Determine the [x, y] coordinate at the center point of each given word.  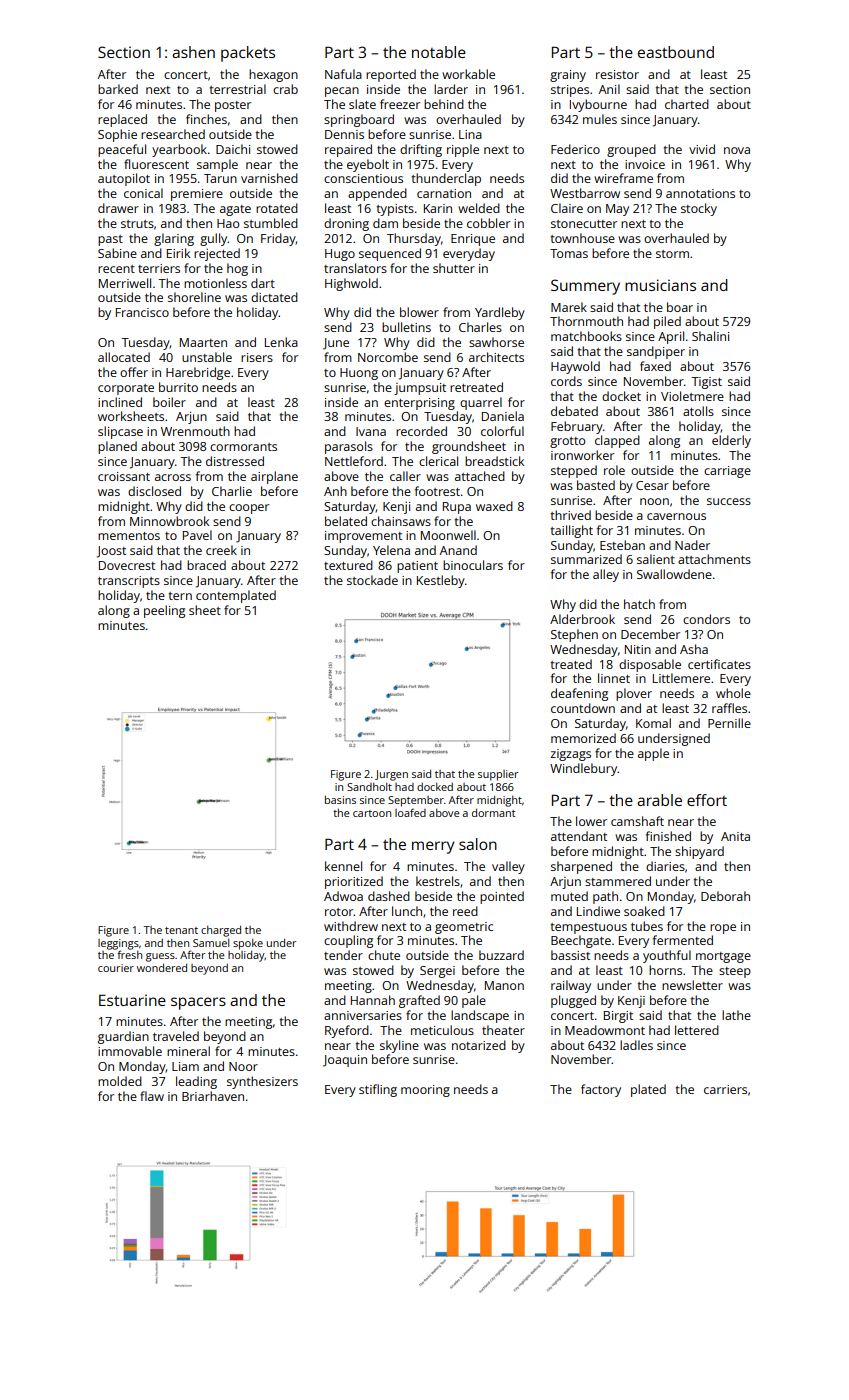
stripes [570, 91]
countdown [583, 708]
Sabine [117, 253]
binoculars [473, 565]
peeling [164, 611]
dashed [389, 896]
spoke [248, 944]
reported [391, 75]
